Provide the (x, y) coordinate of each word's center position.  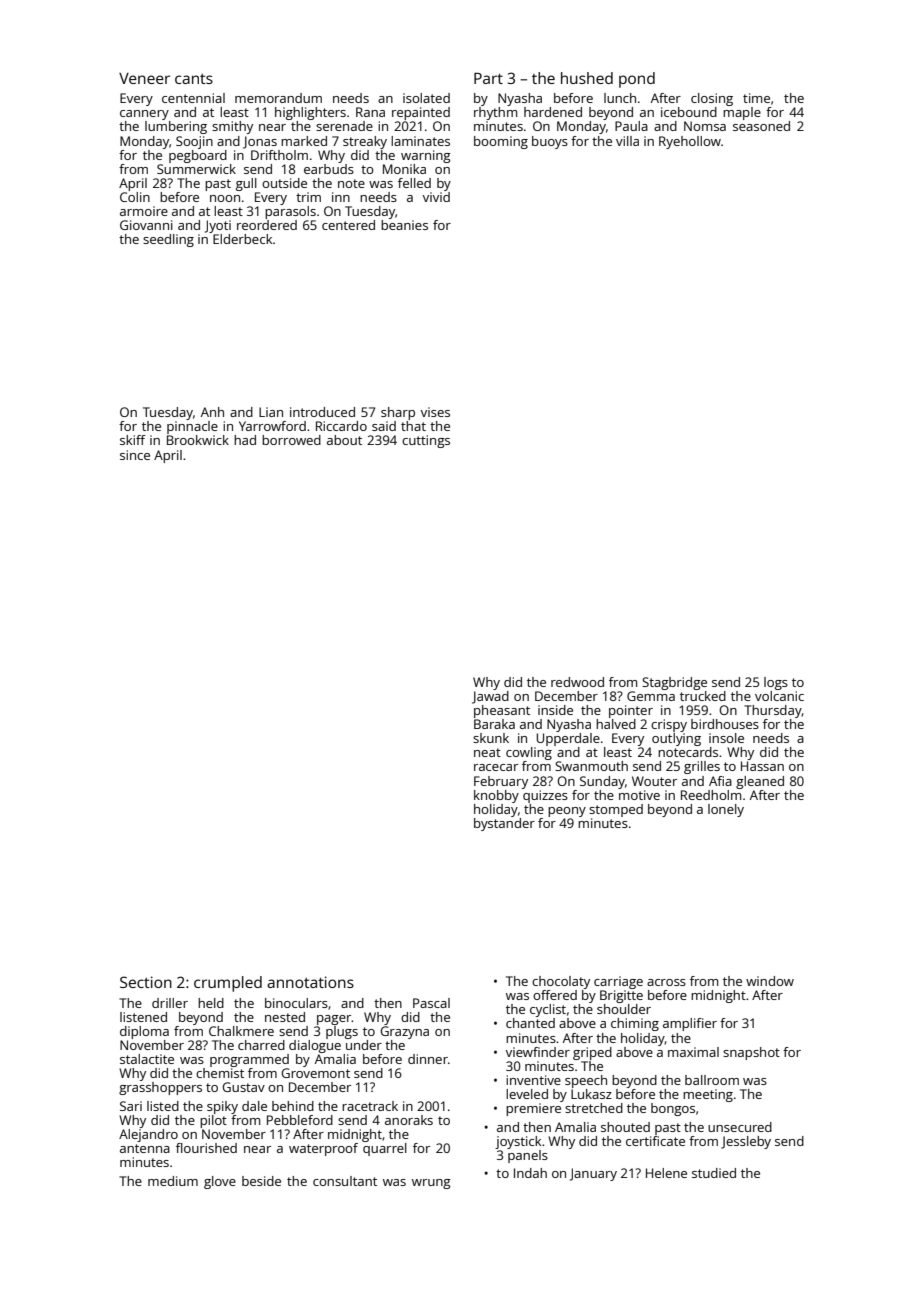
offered (555, 995)
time (756, 98)
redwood (577, 682)
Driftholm (279, 155)
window (770, 981)
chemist (220, 1073)
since (135, 455)
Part (488, 78)
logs (776, 683)
